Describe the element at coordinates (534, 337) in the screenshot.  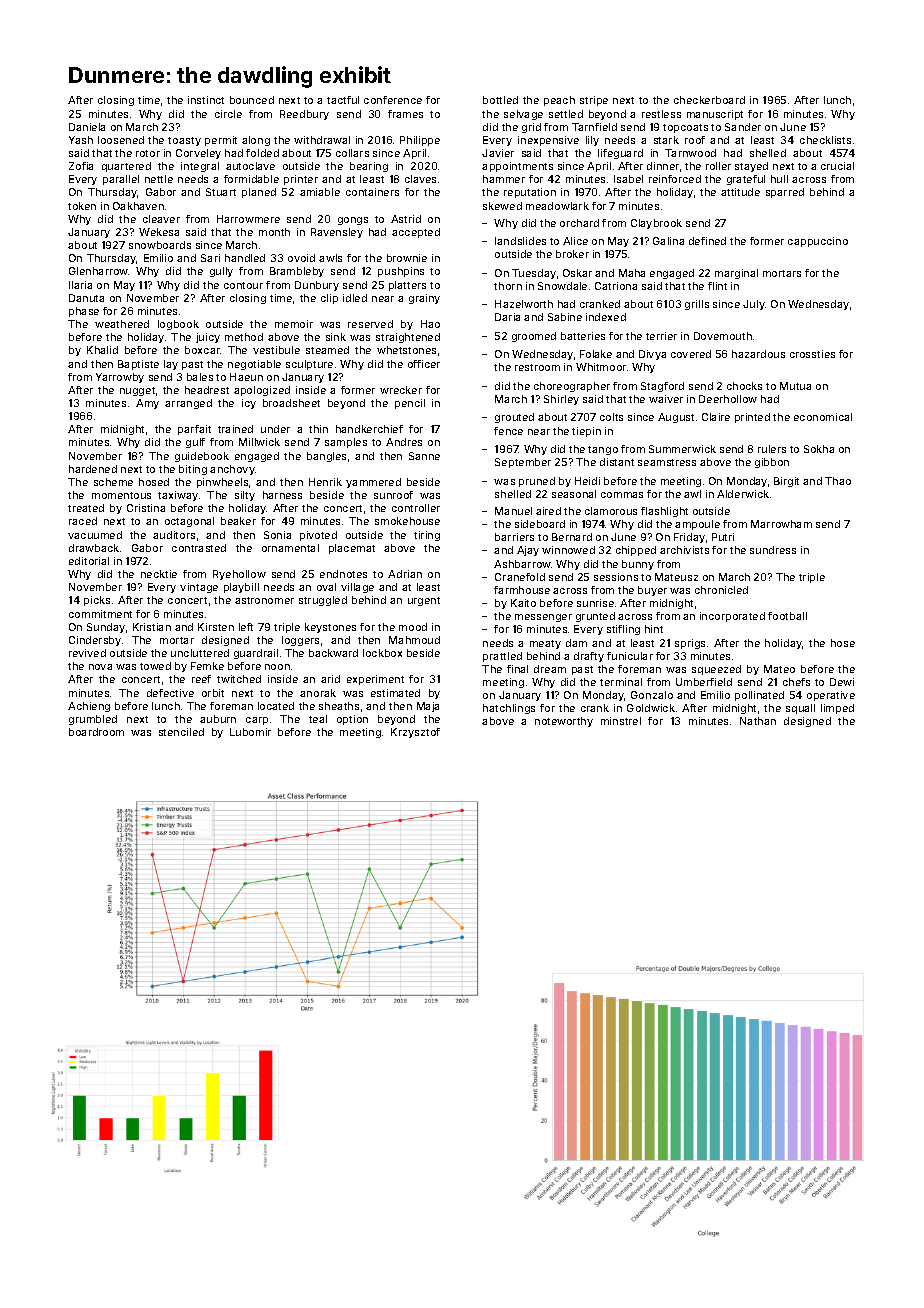
I see `groomed` at that location.
